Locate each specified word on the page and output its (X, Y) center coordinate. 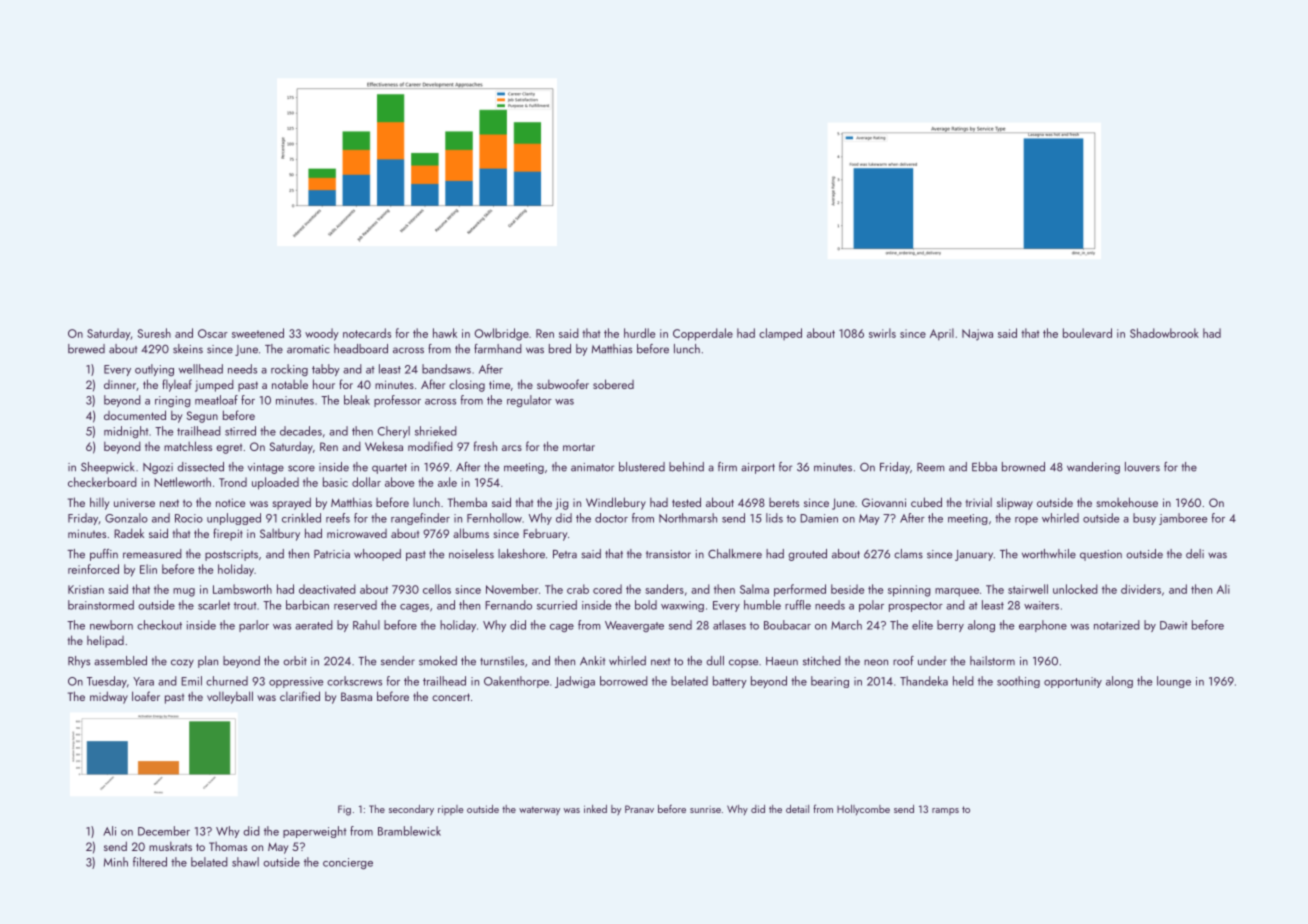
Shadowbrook (1164, 333)
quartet (389, 469)
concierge (348, 863)
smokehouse (1127, 502)
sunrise (705, 809)
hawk (445, 333)
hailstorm (992, 661)
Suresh (154, 333)
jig (562, 504)
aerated (314, 625)
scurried (557, 605)
